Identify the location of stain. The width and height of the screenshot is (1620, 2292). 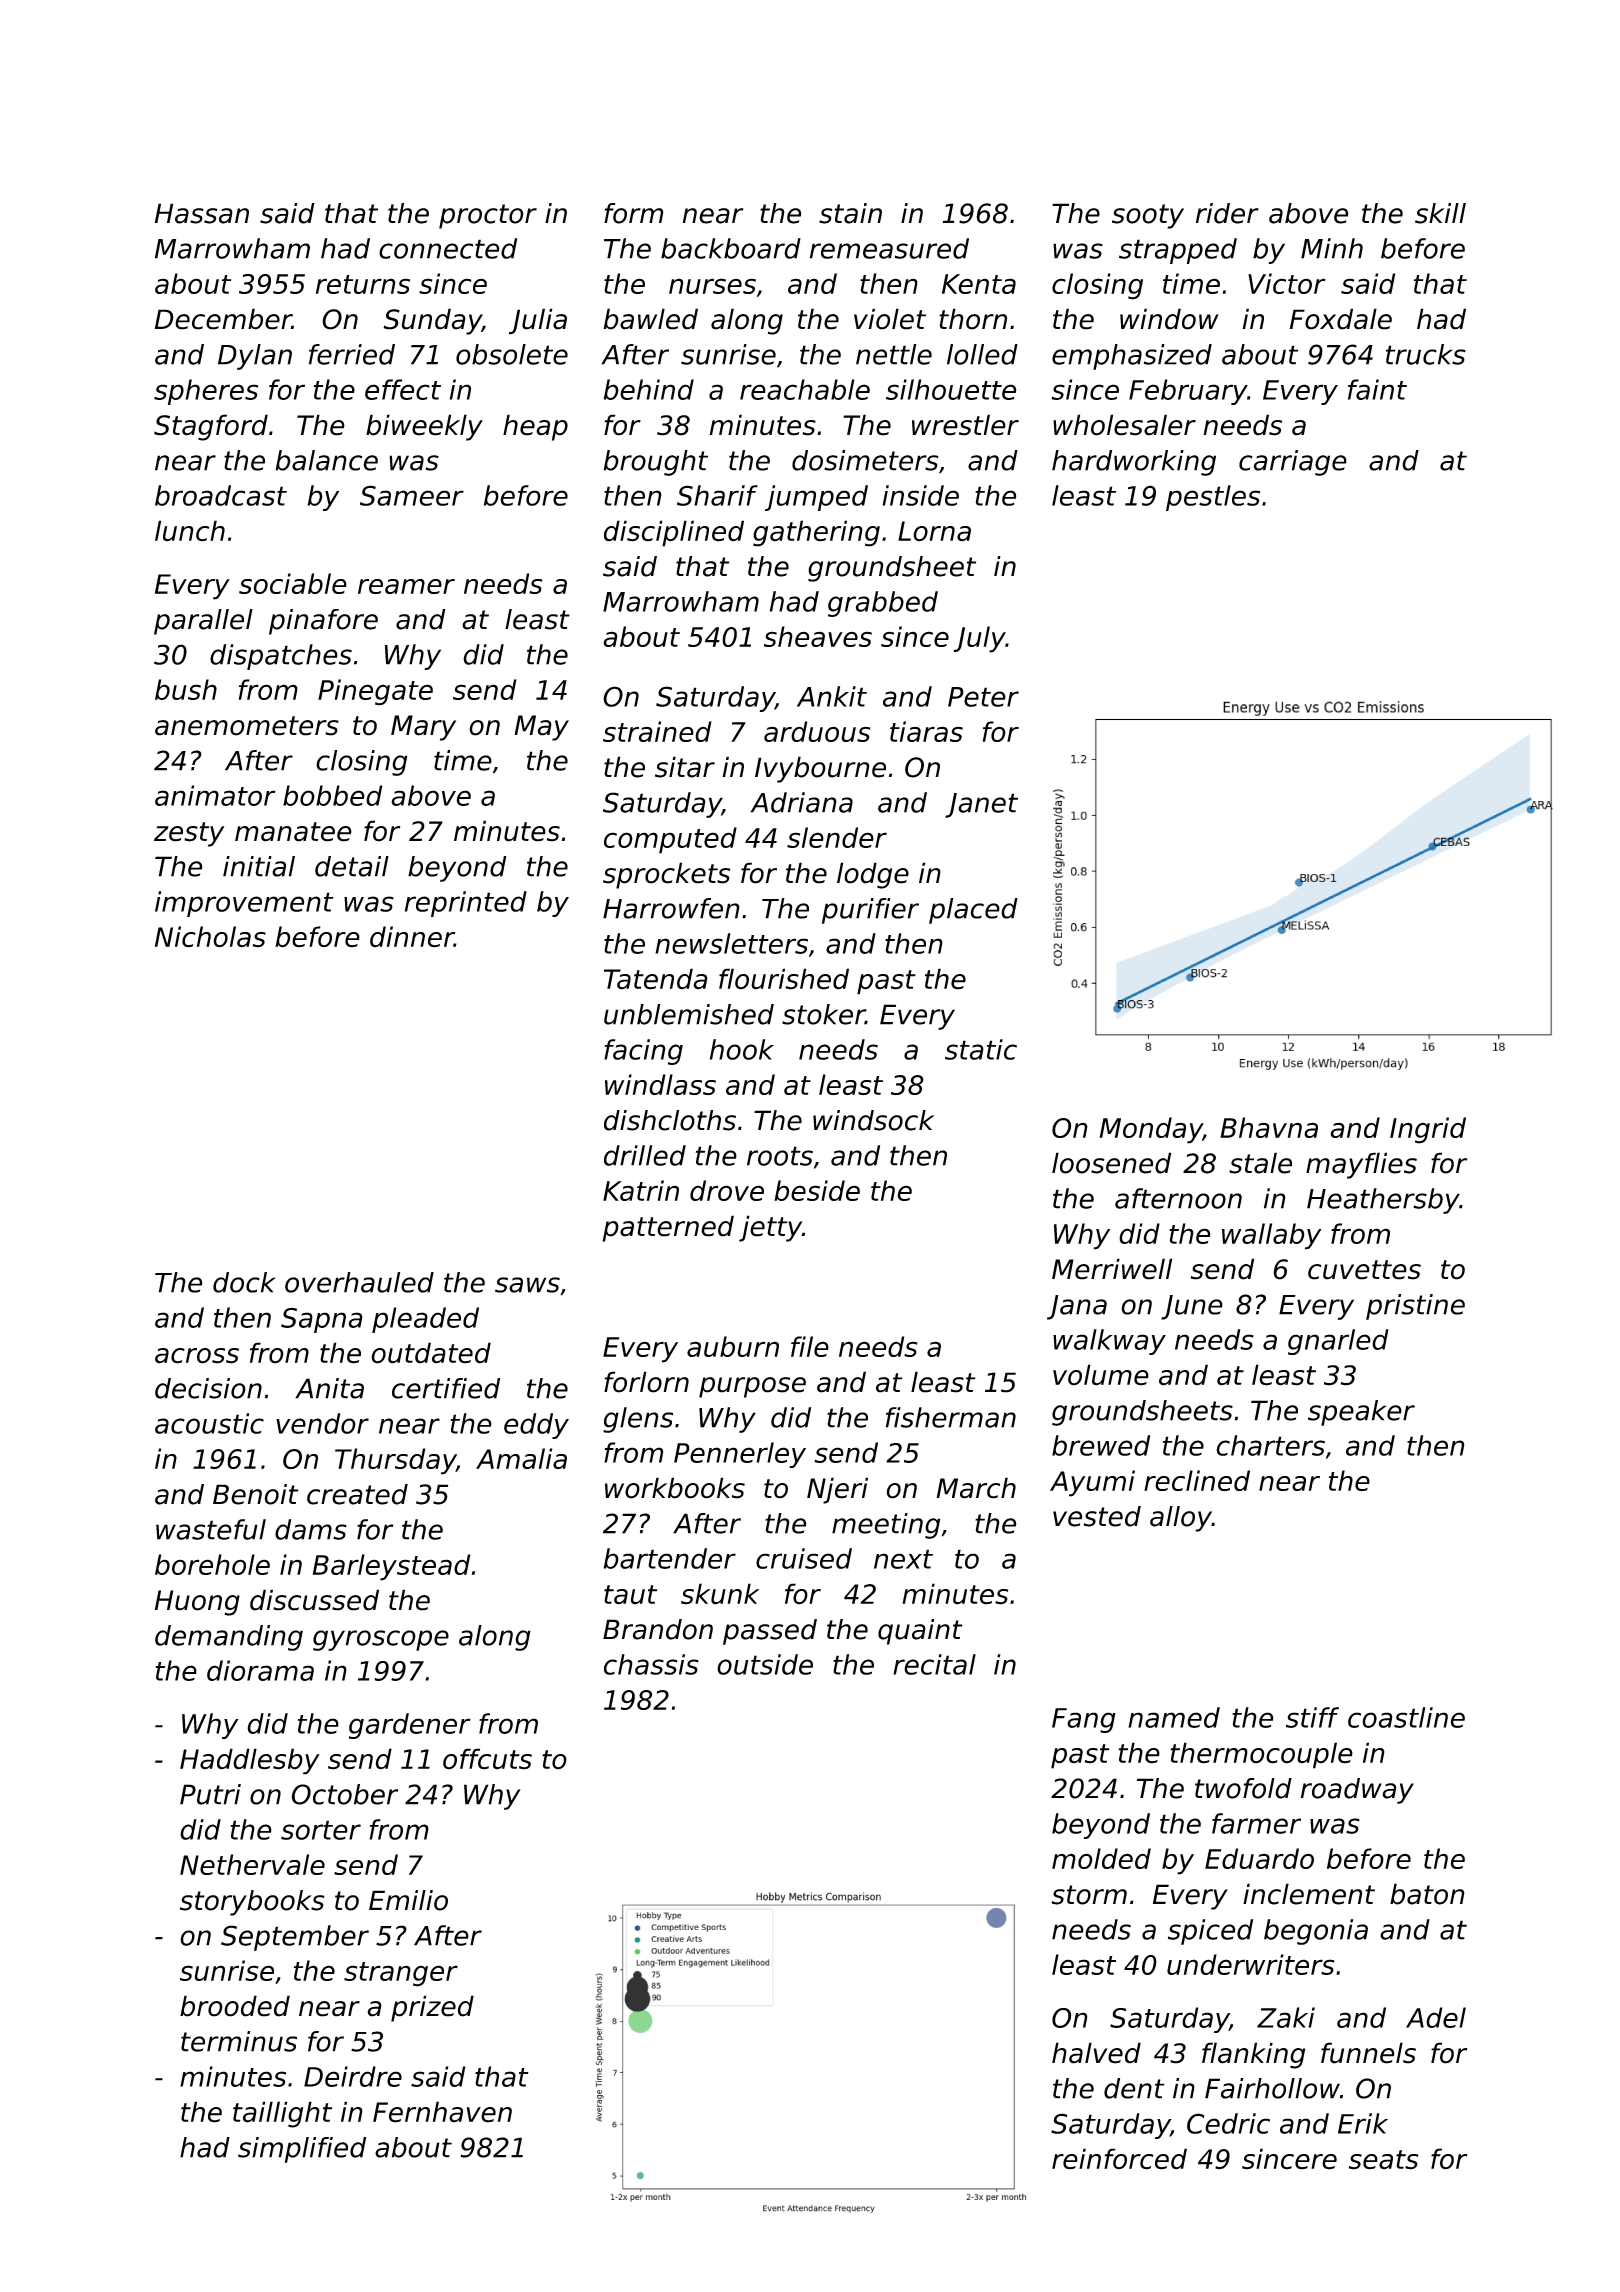
(850, 213).
